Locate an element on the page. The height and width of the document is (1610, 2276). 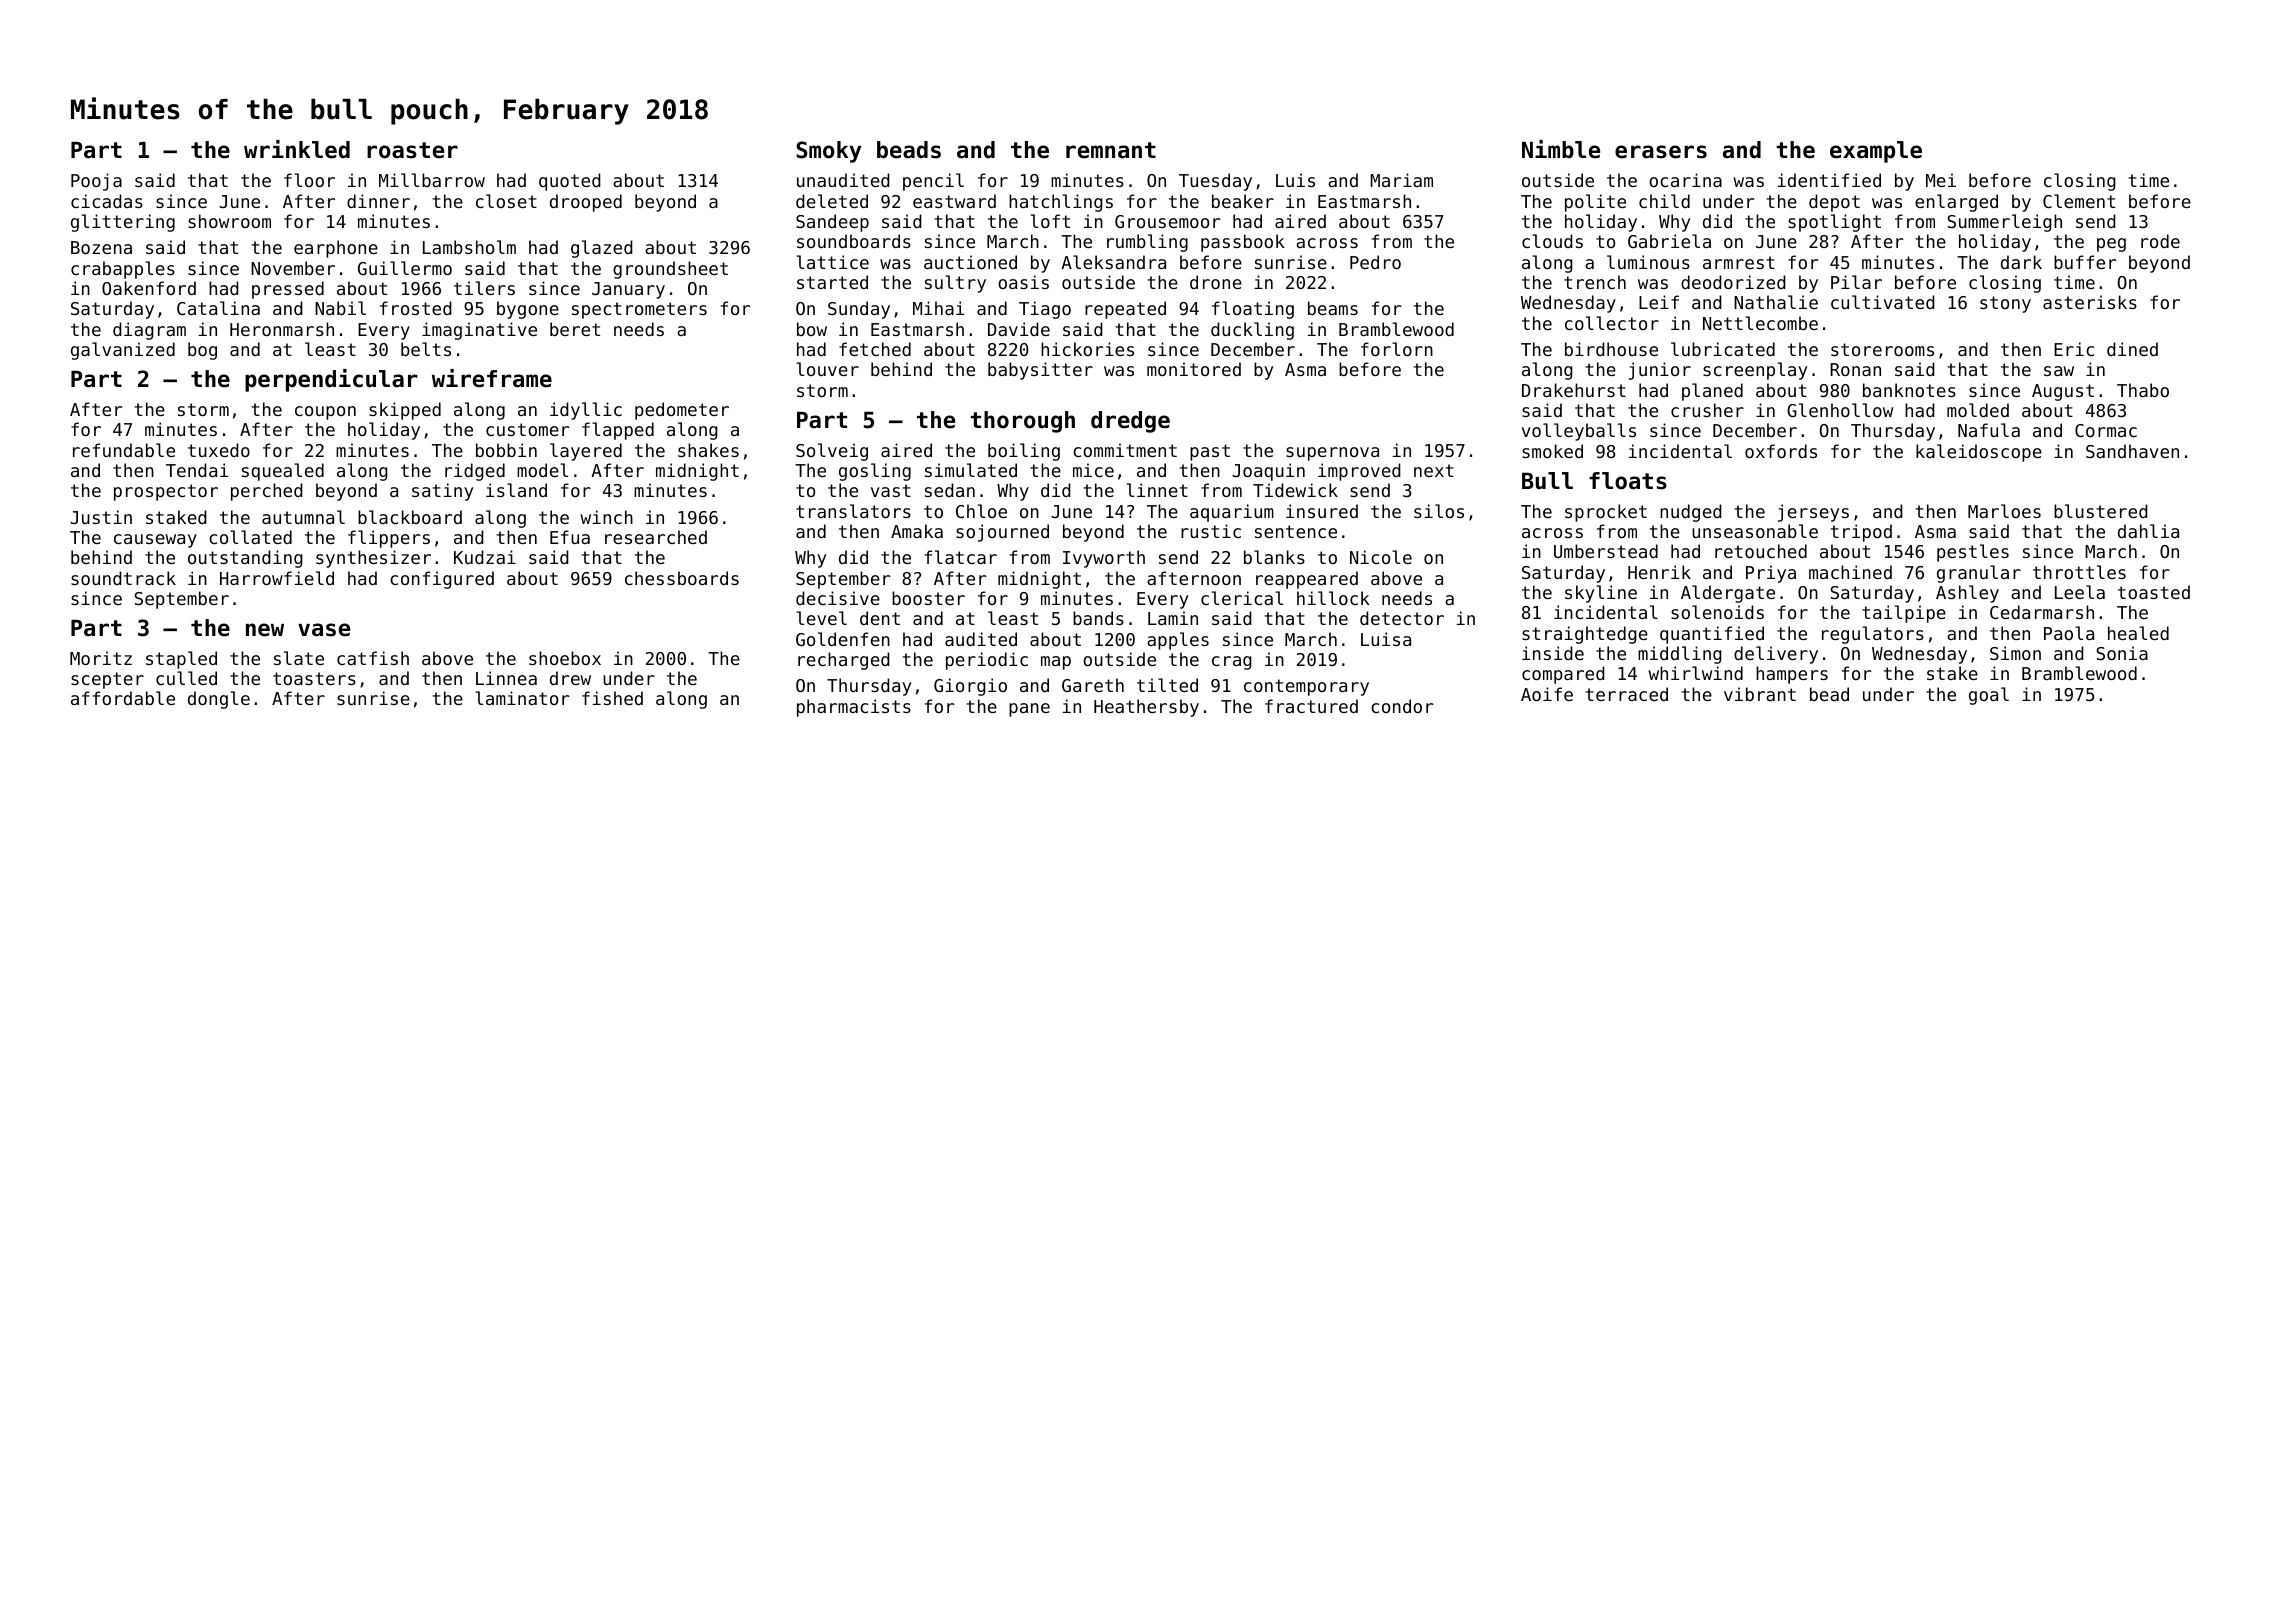
perched is located at coordinates (267, 492).
